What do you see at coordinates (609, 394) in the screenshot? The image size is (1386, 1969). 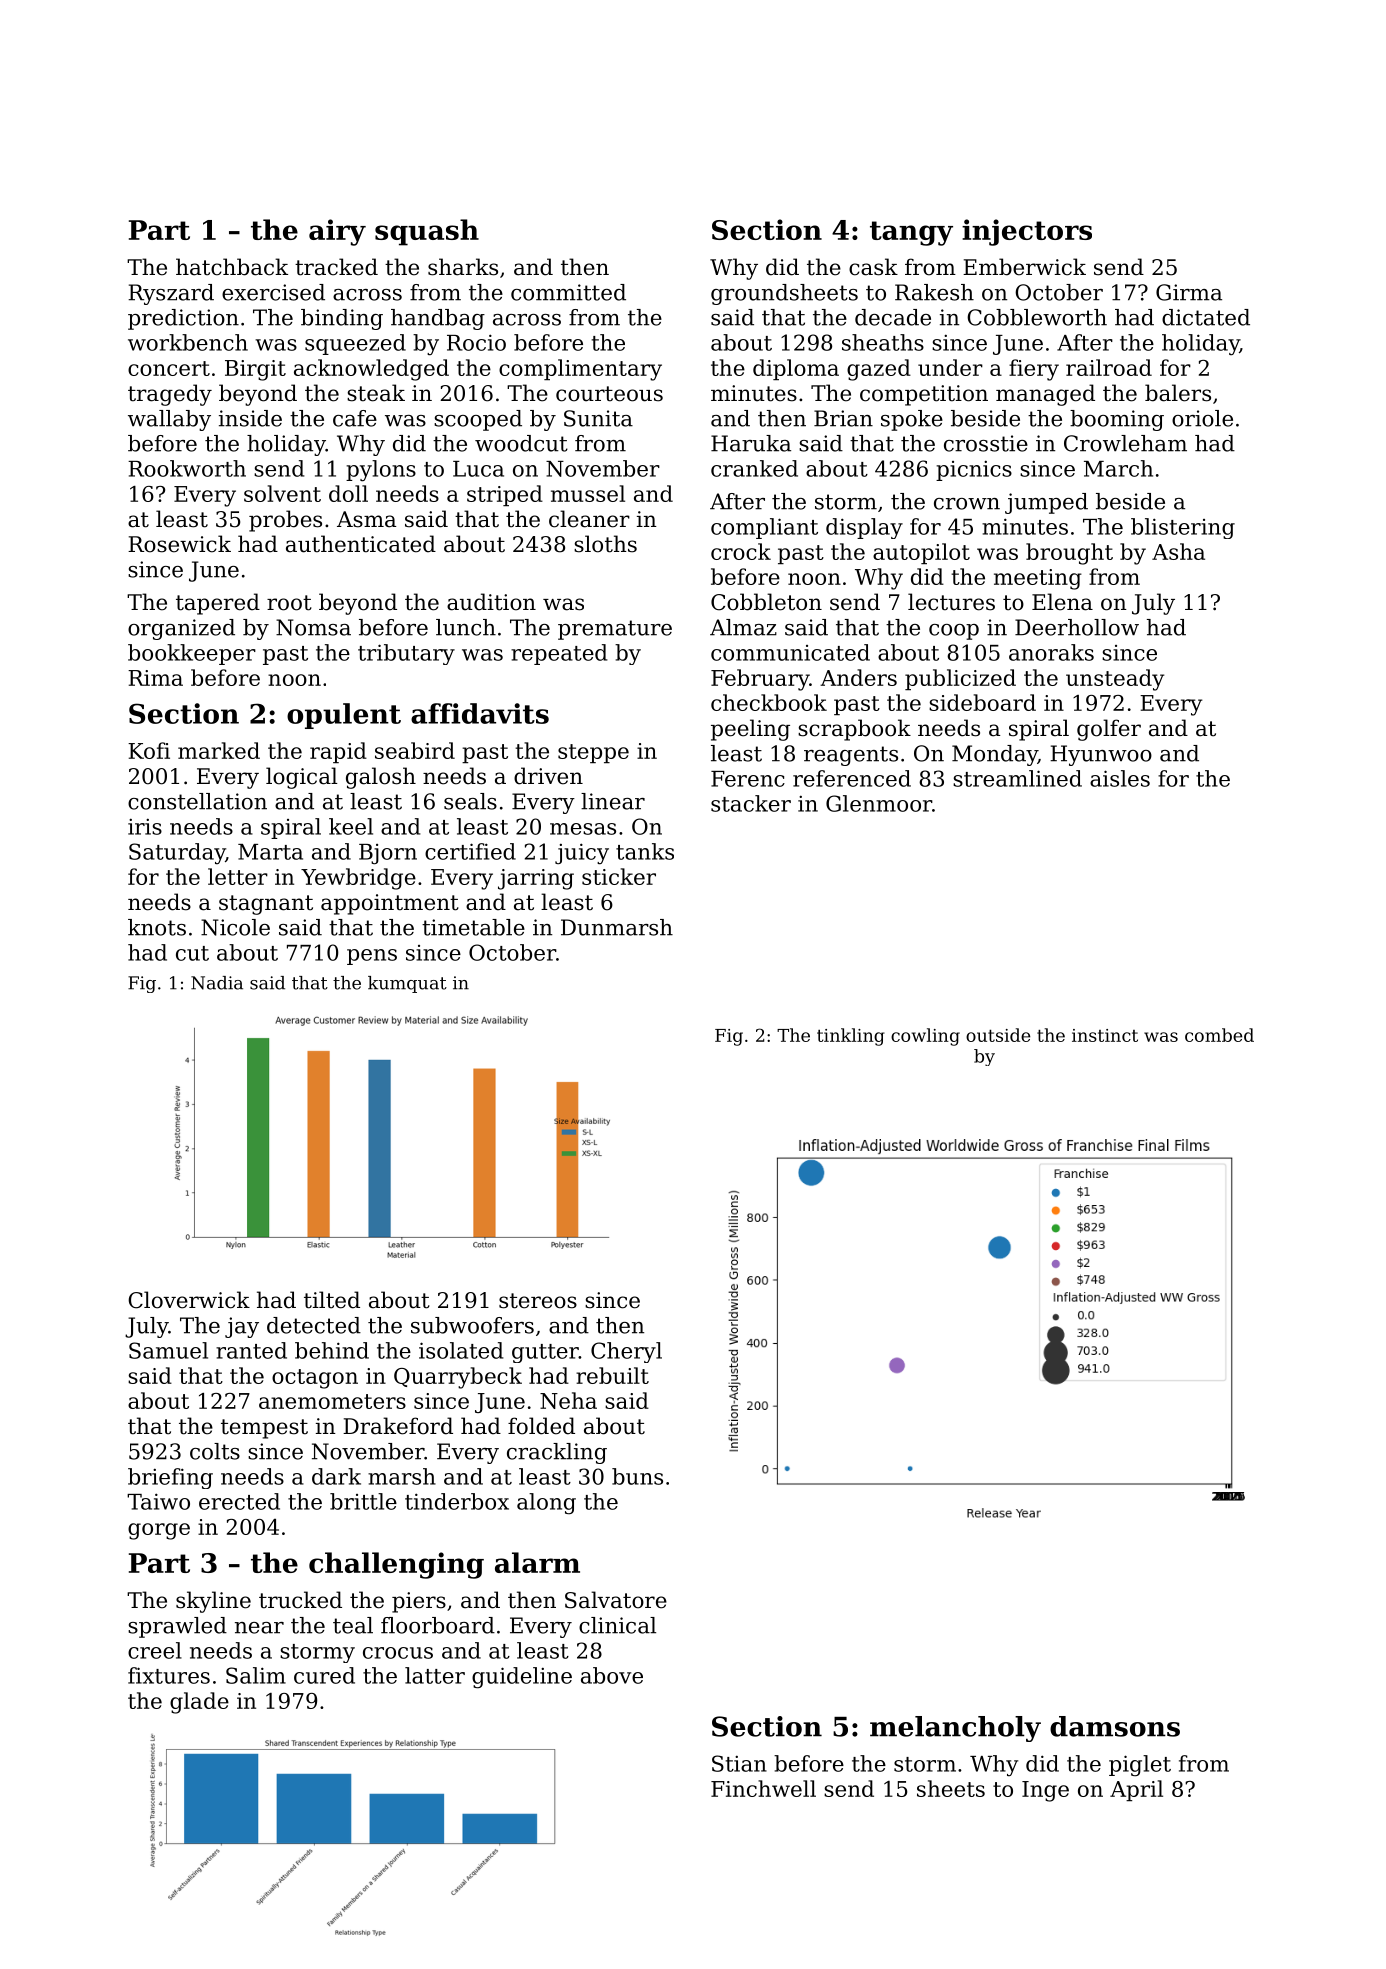 I see `courteous` at bounding box center [609, 394].
